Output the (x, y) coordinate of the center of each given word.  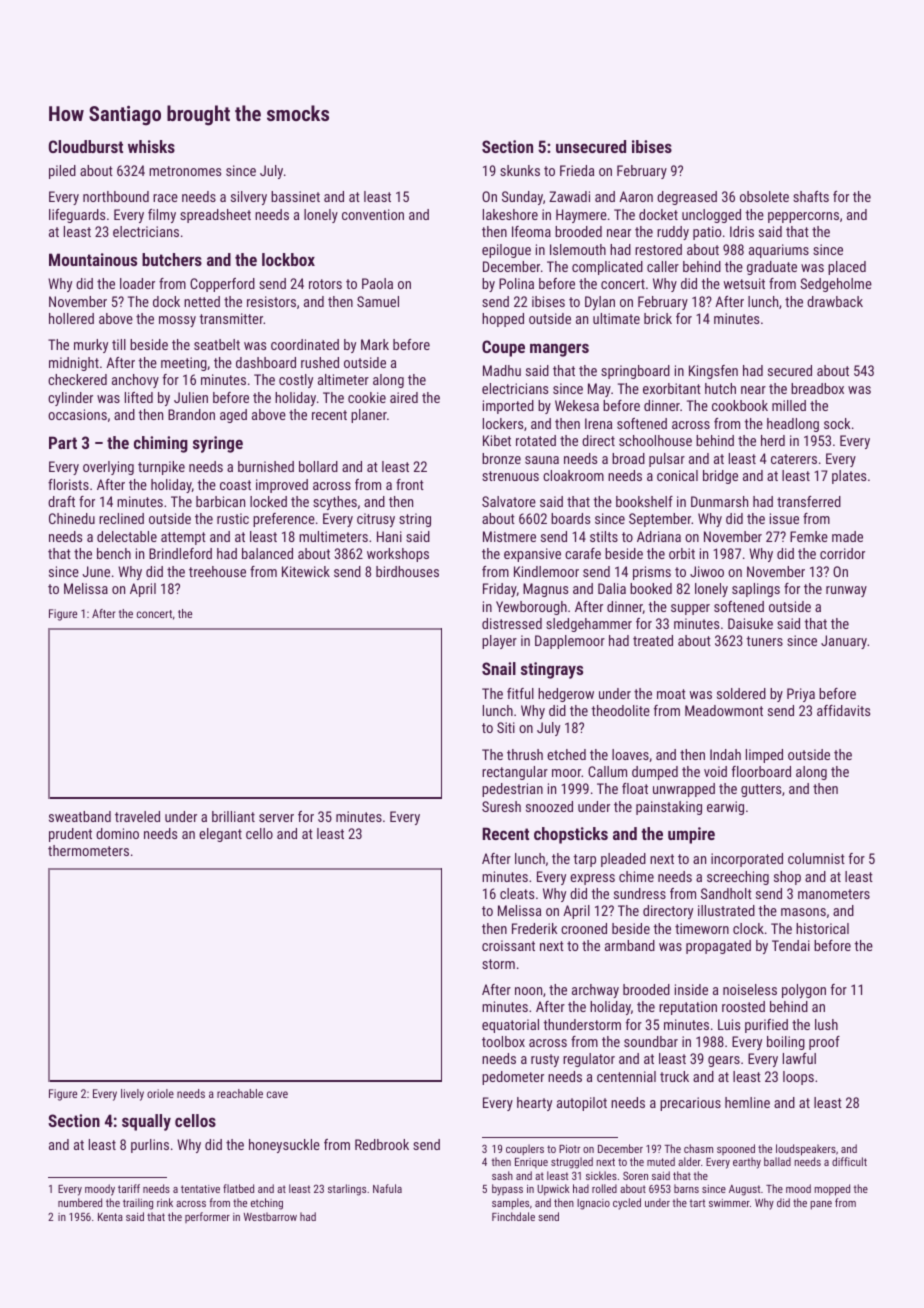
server (276, 818)
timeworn (702, 928)
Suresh (501, 806)
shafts (811, 196)
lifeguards (77, 216)
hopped (503, 320)
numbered (80, 1202)
